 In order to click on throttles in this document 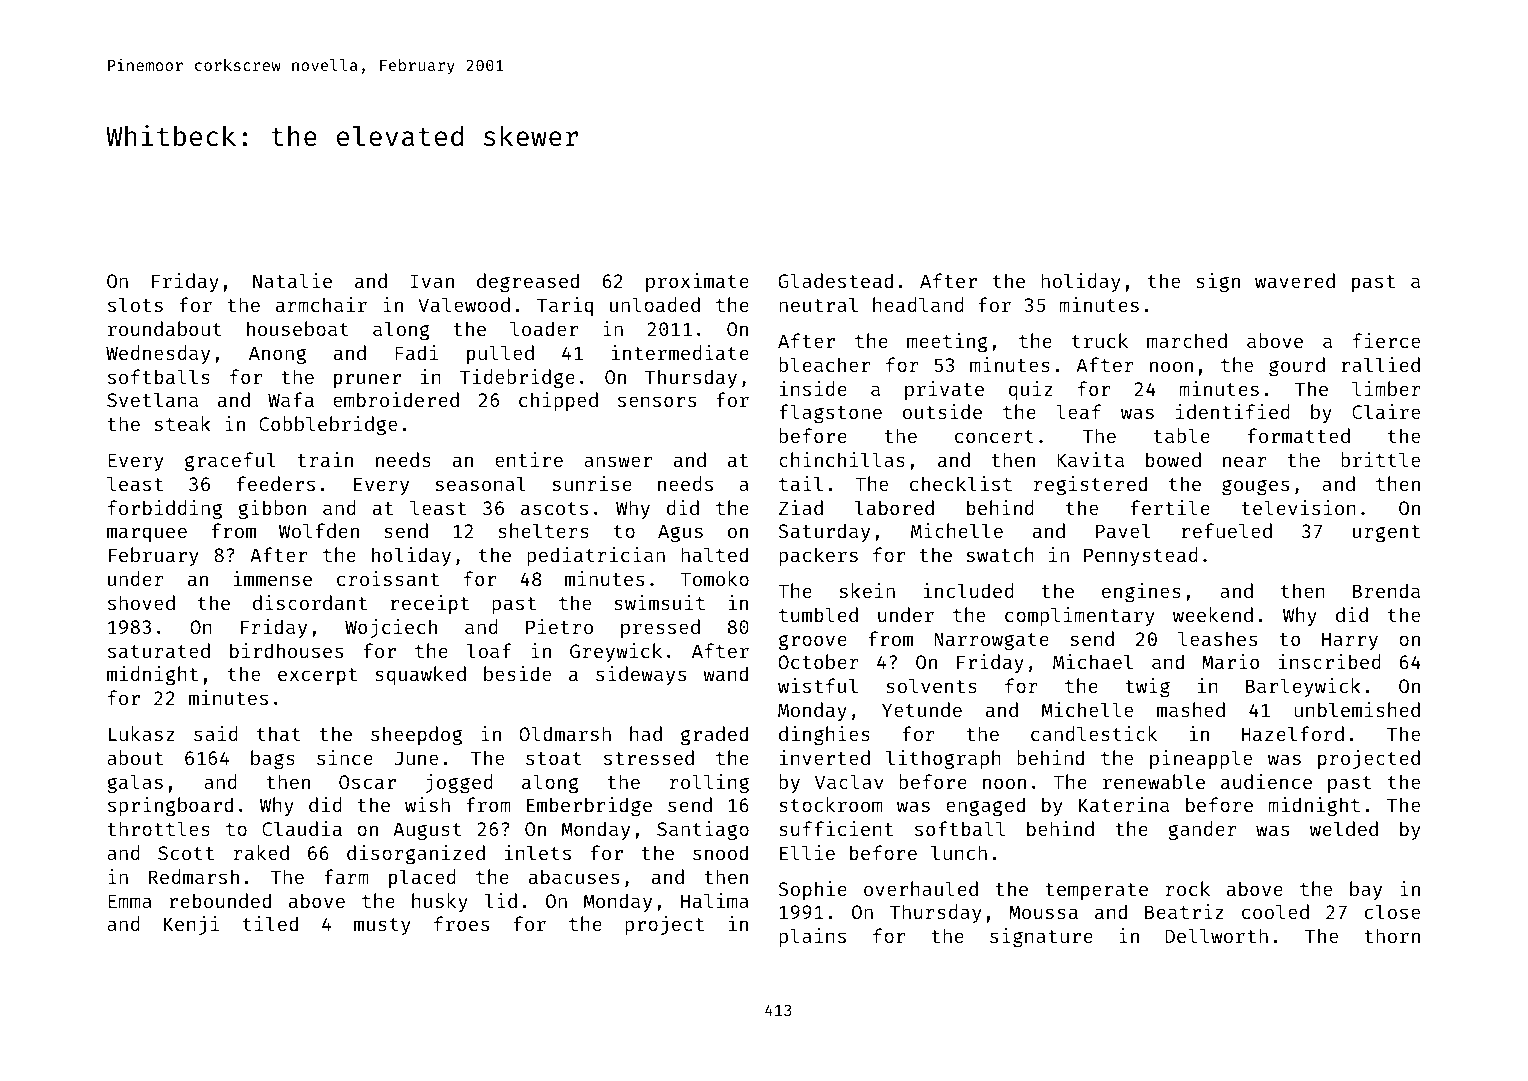, I will do `click(159, 828)`.
